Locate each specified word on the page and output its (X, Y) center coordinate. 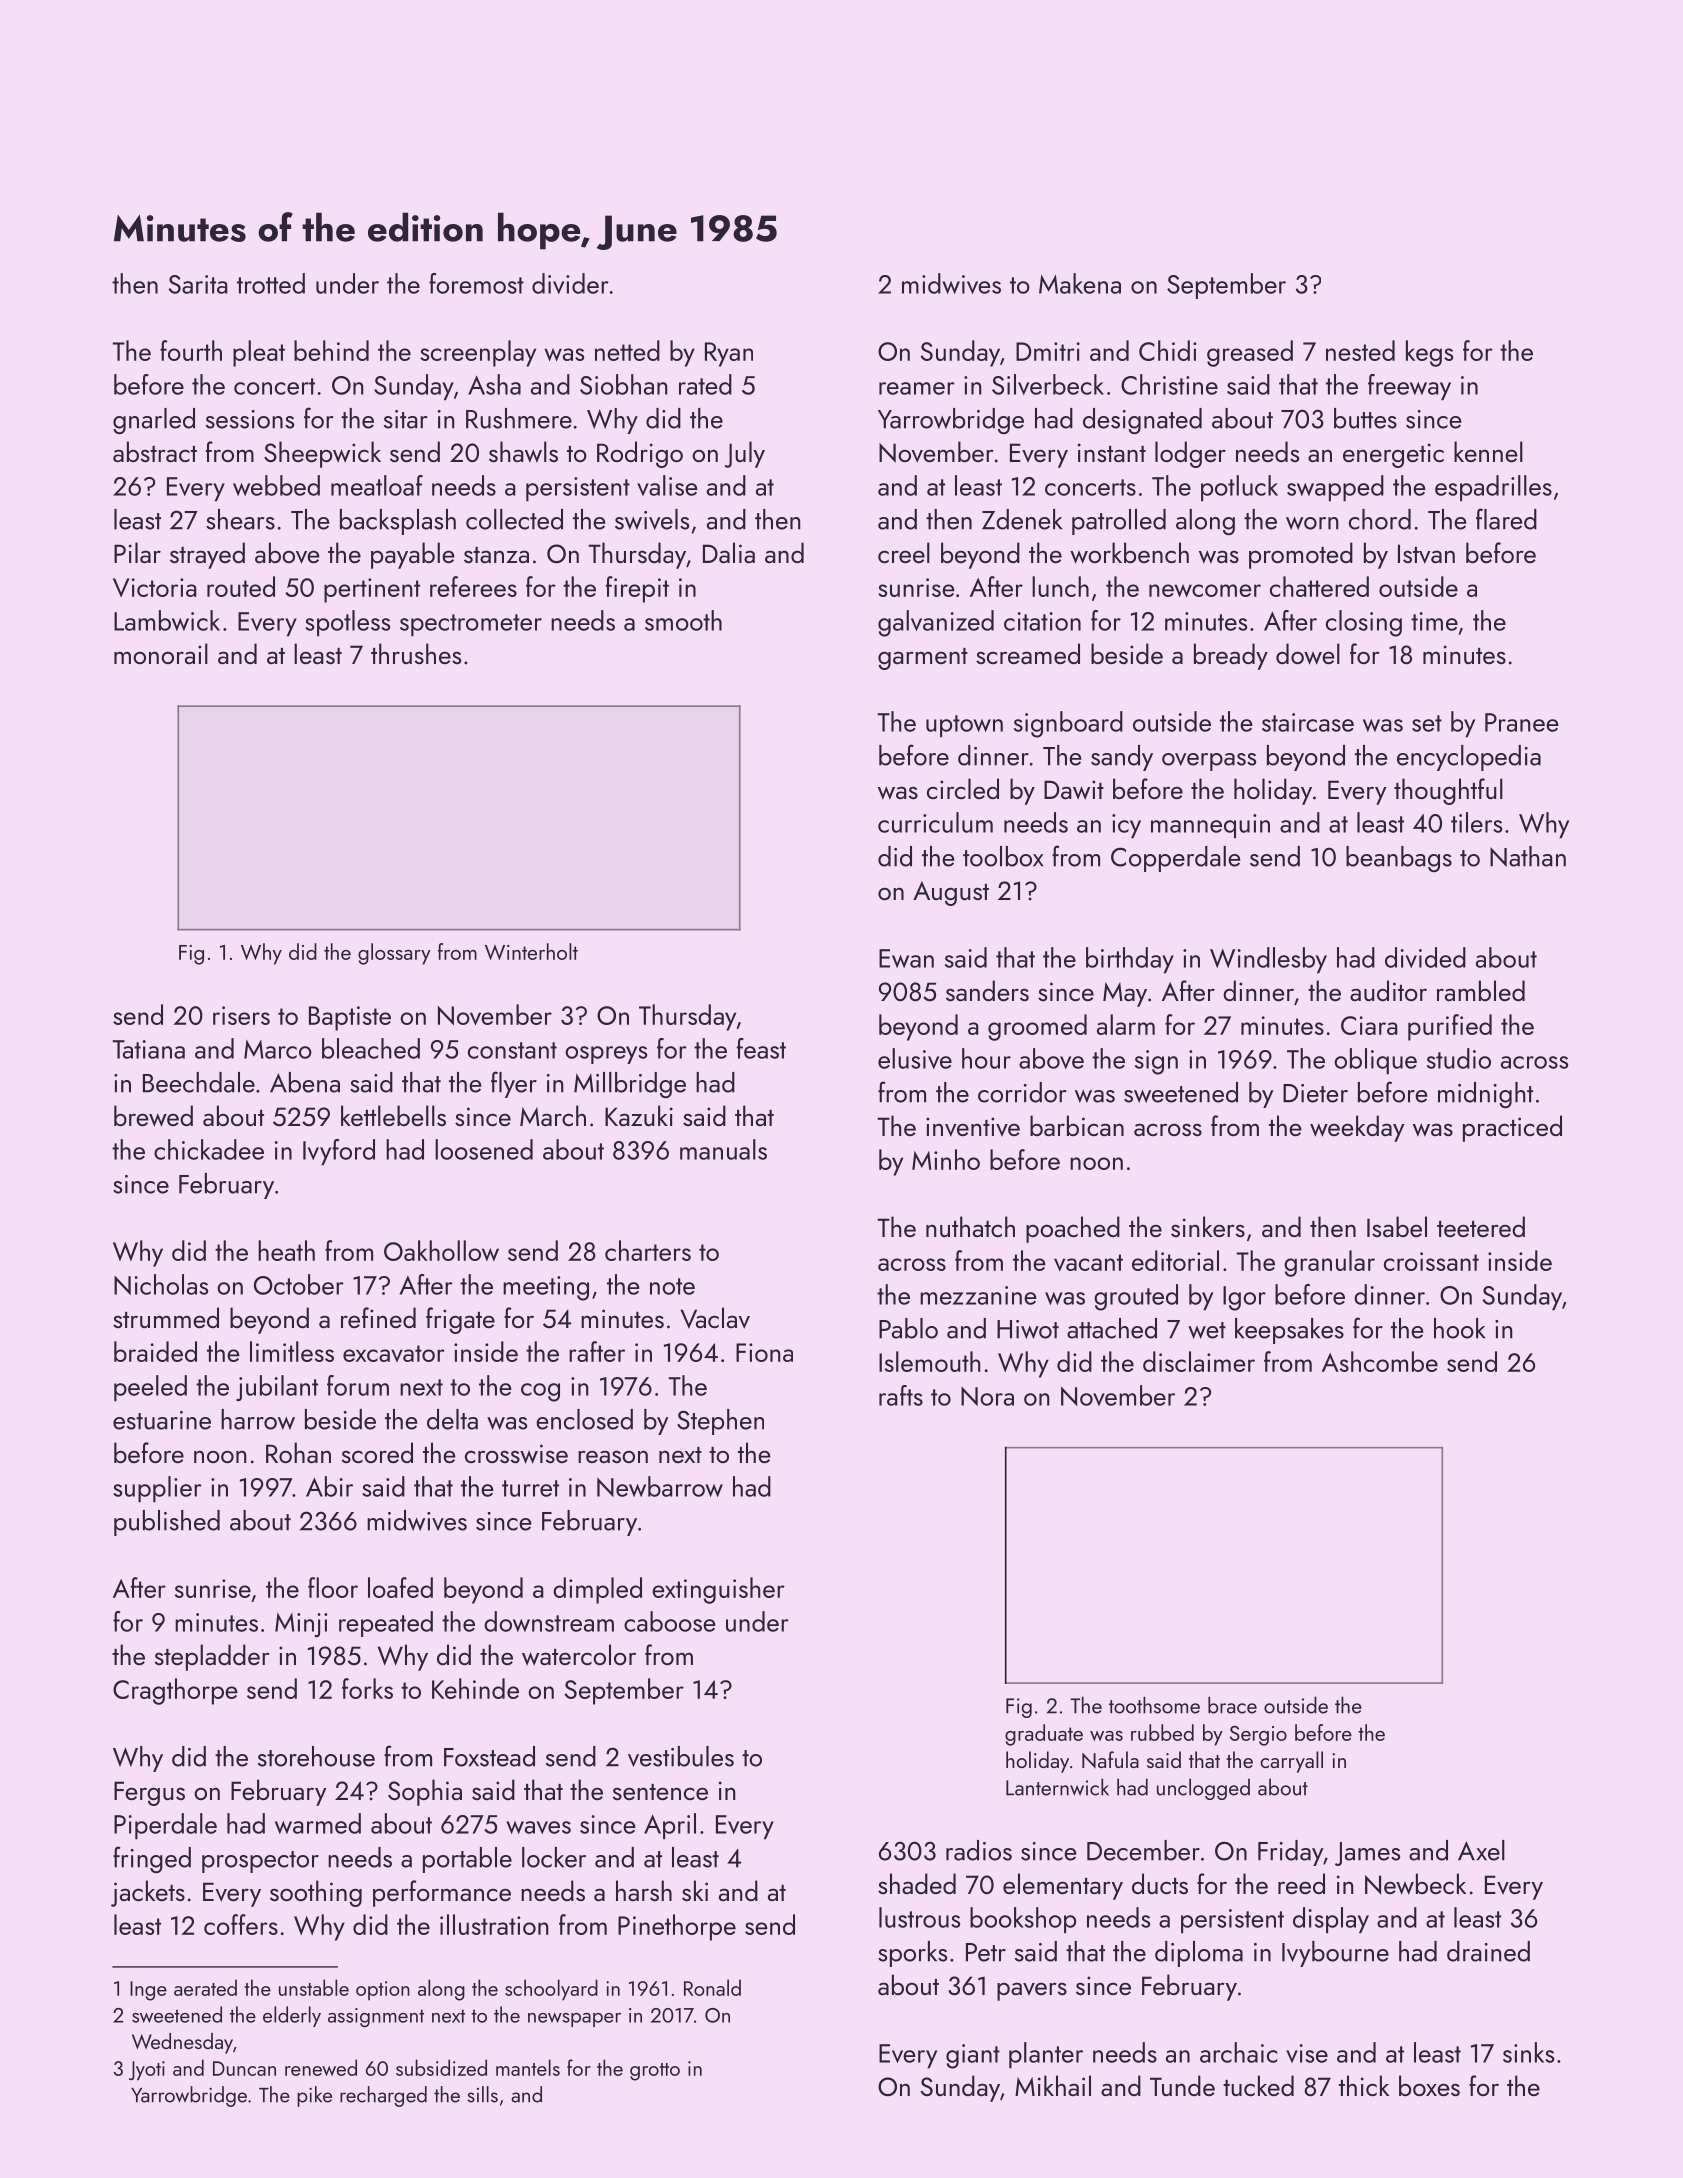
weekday (1357, 1128)
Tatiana (149, 1049)
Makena (1080, 283)
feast (761, 1048)
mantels (528, 2067)
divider (570, 283)
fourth (191, 350)
